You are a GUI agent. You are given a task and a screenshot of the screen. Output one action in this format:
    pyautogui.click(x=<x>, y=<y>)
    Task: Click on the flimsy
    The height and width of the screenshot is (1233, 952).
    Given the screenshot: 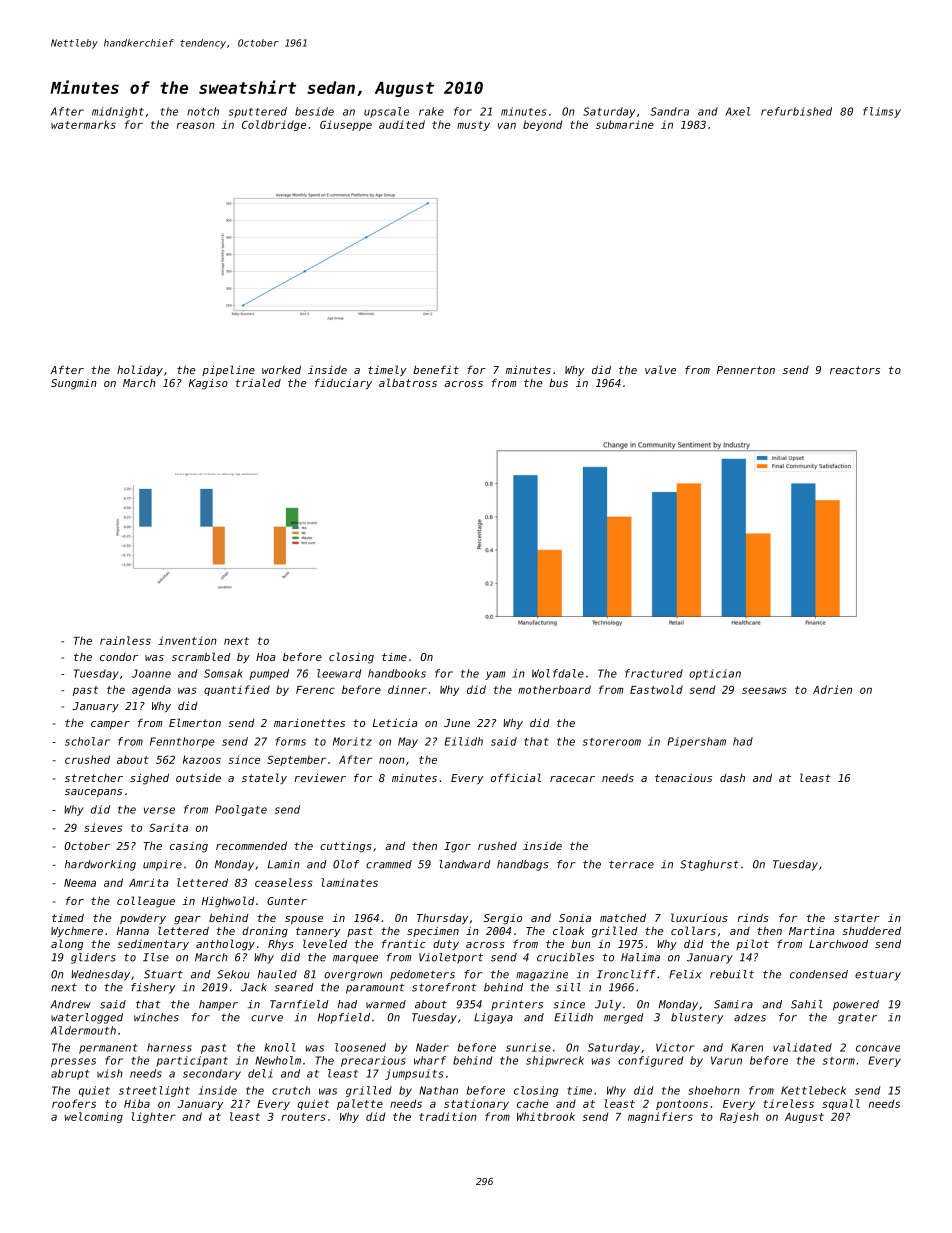 What is the action you would take?
    pyautogui.click(x=882, y=112)
